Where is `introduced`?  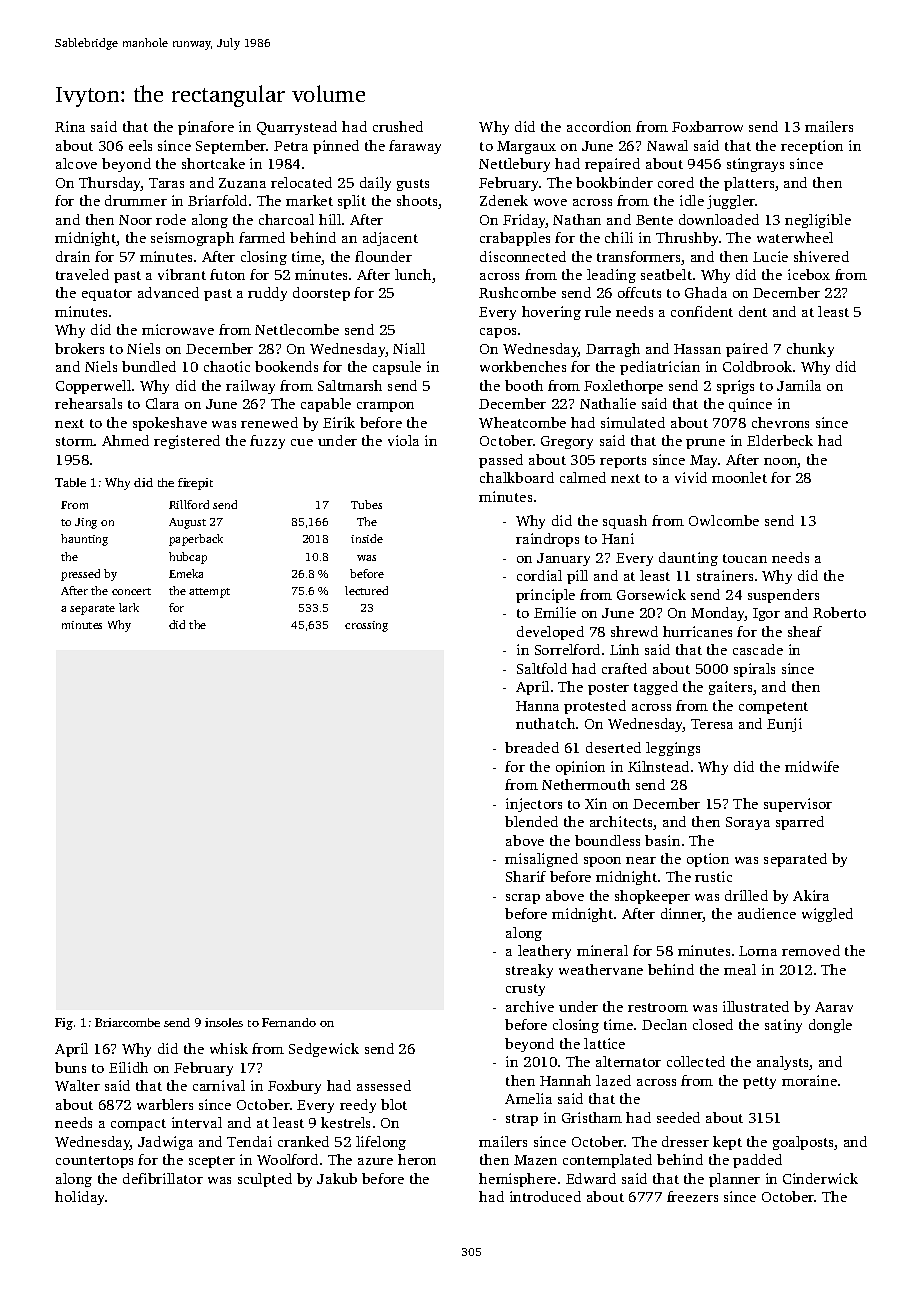
introduced is located at coordinates (545, 1196).
